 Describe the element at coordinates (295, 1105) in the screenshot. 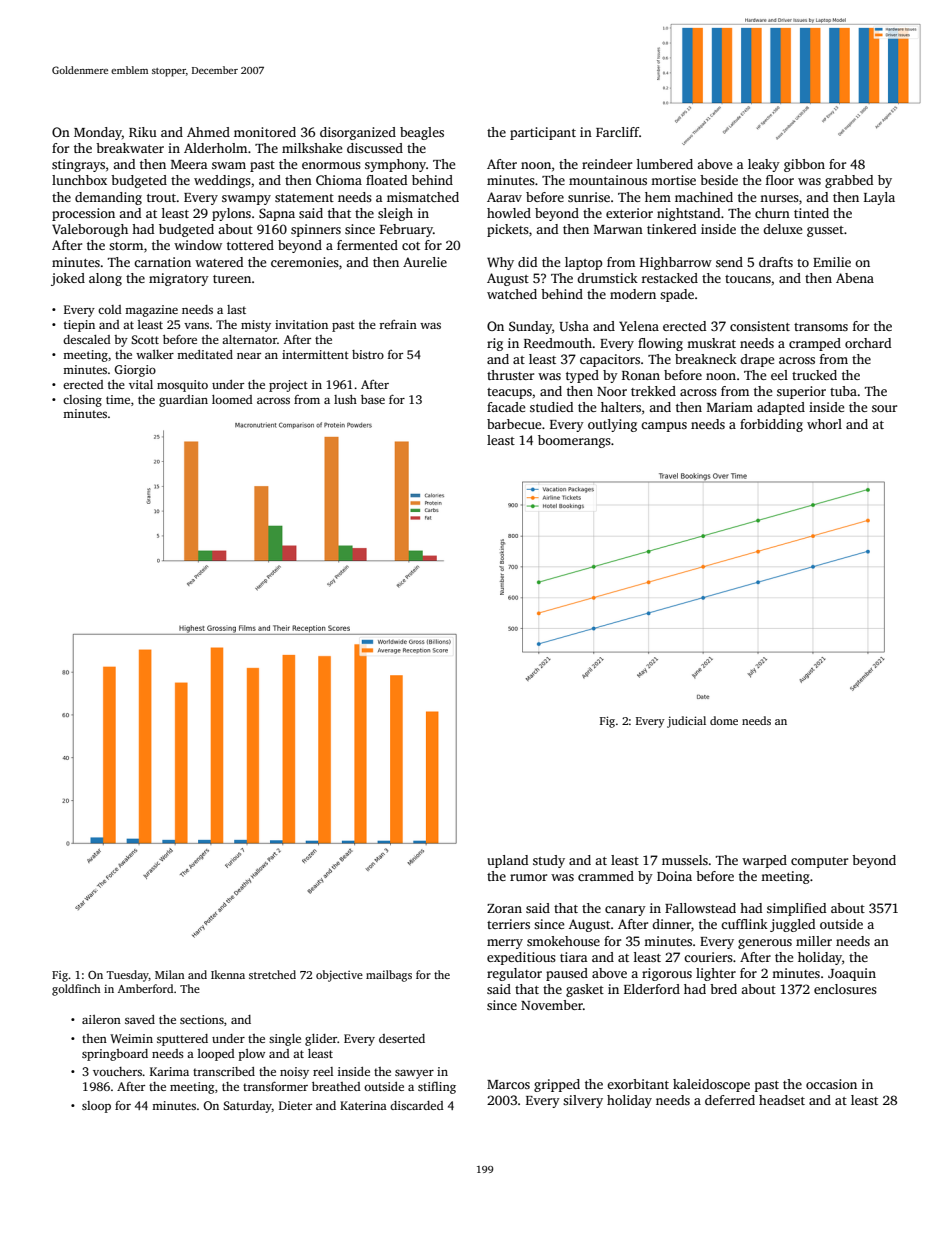

I see `Dieter` at that location.
